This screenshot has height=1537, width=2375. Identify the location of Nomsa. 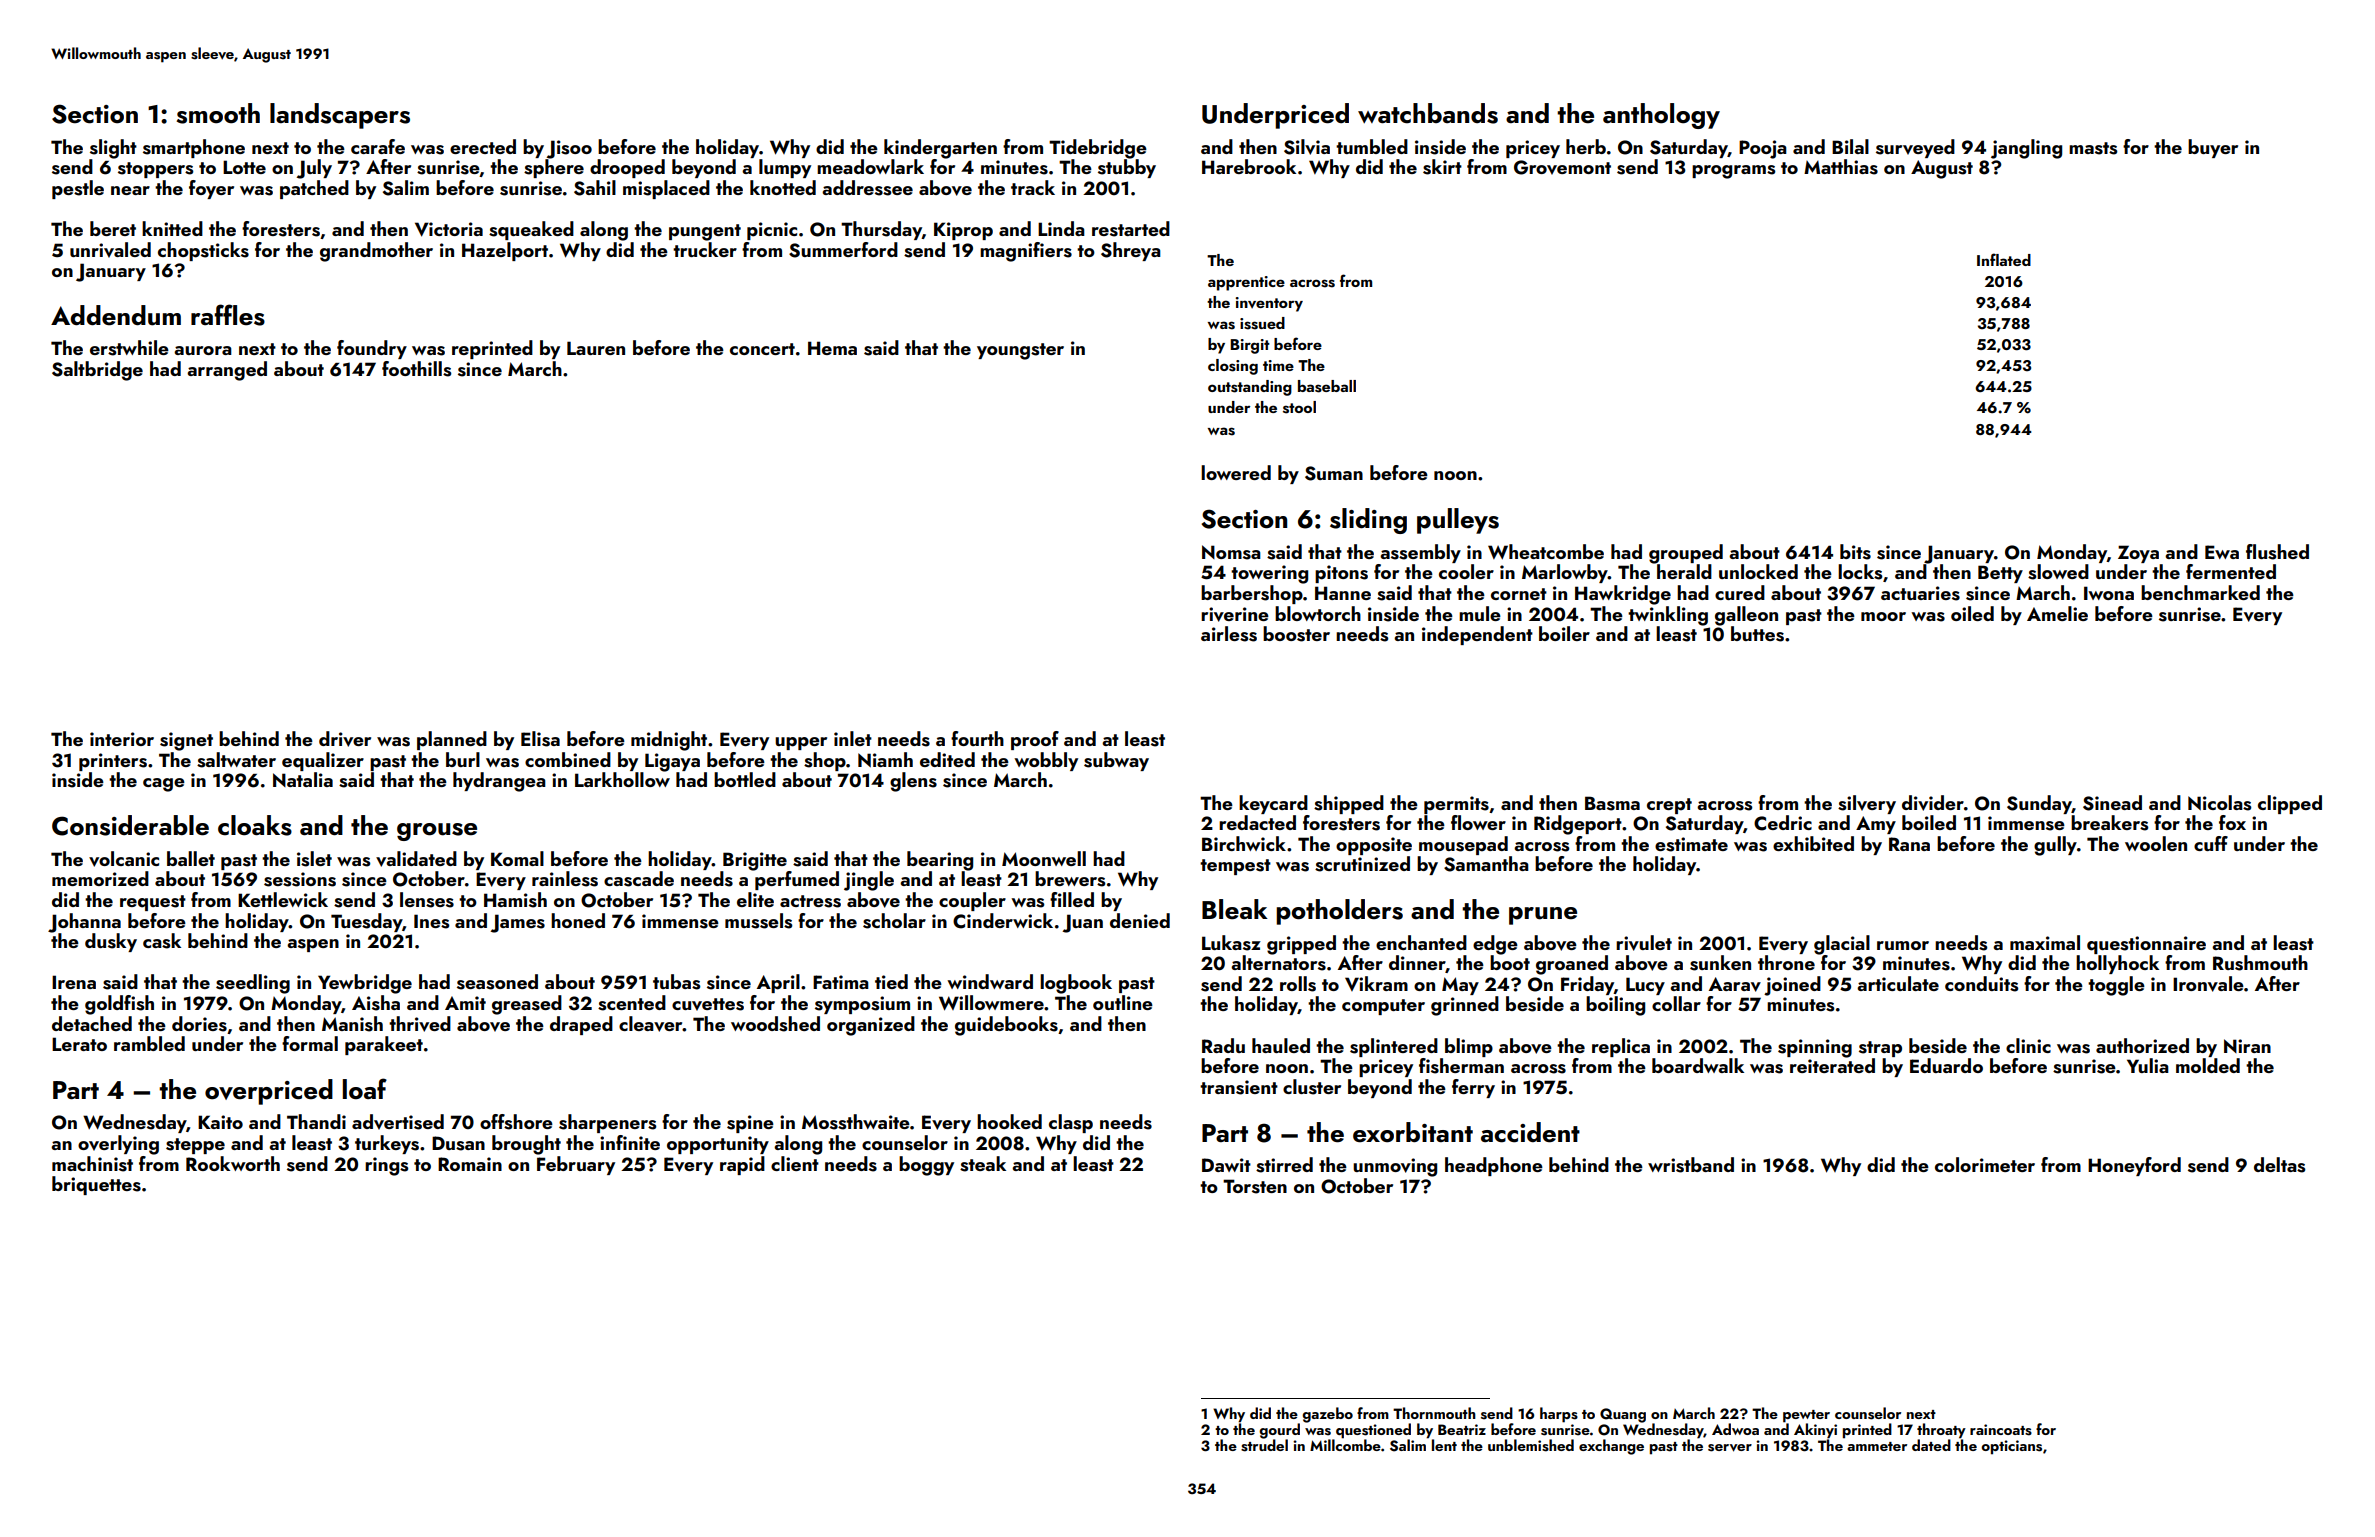
(1231, 552).
